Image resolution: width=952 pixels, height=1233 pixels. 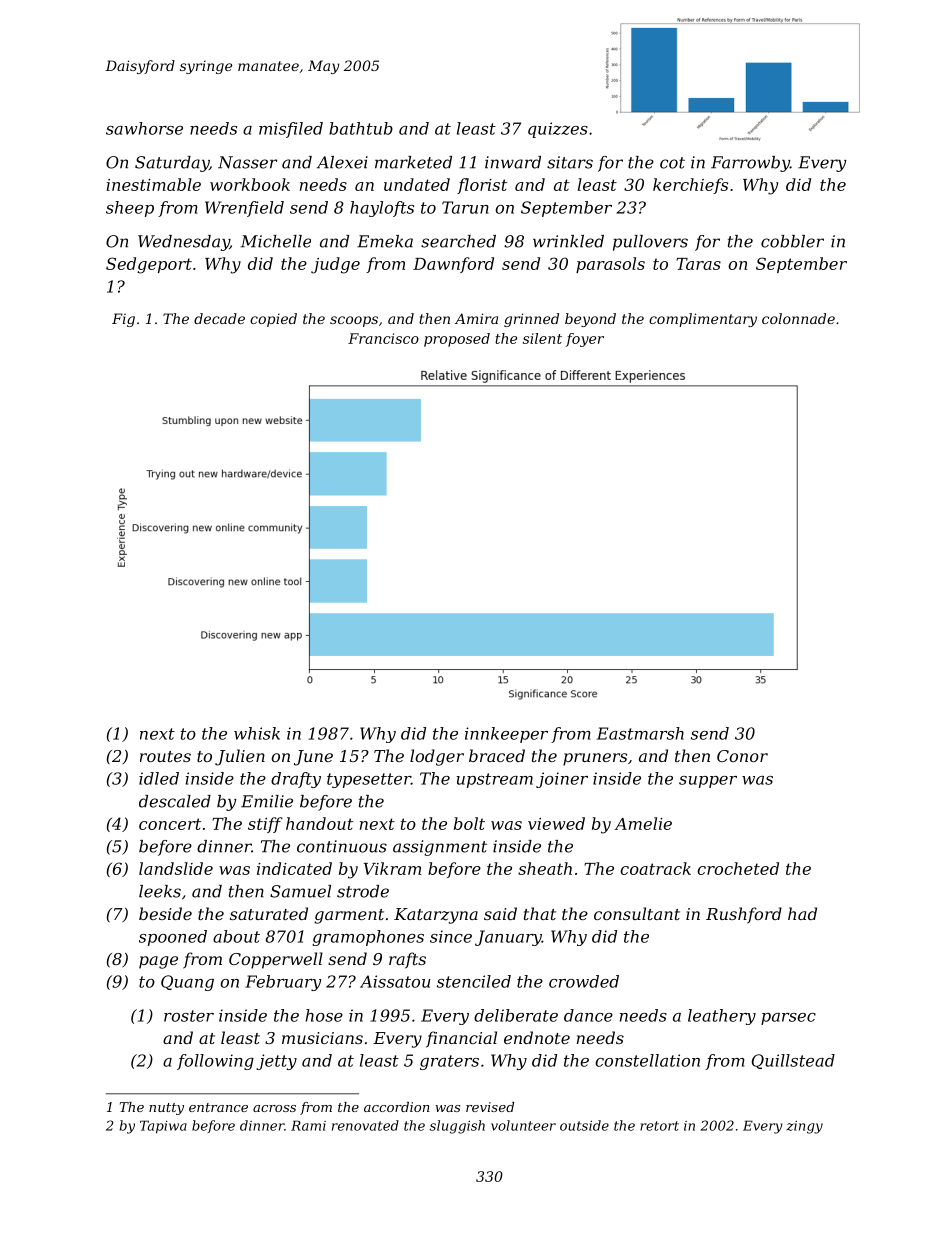 I want to click on since, so click(x=451, y=936).
